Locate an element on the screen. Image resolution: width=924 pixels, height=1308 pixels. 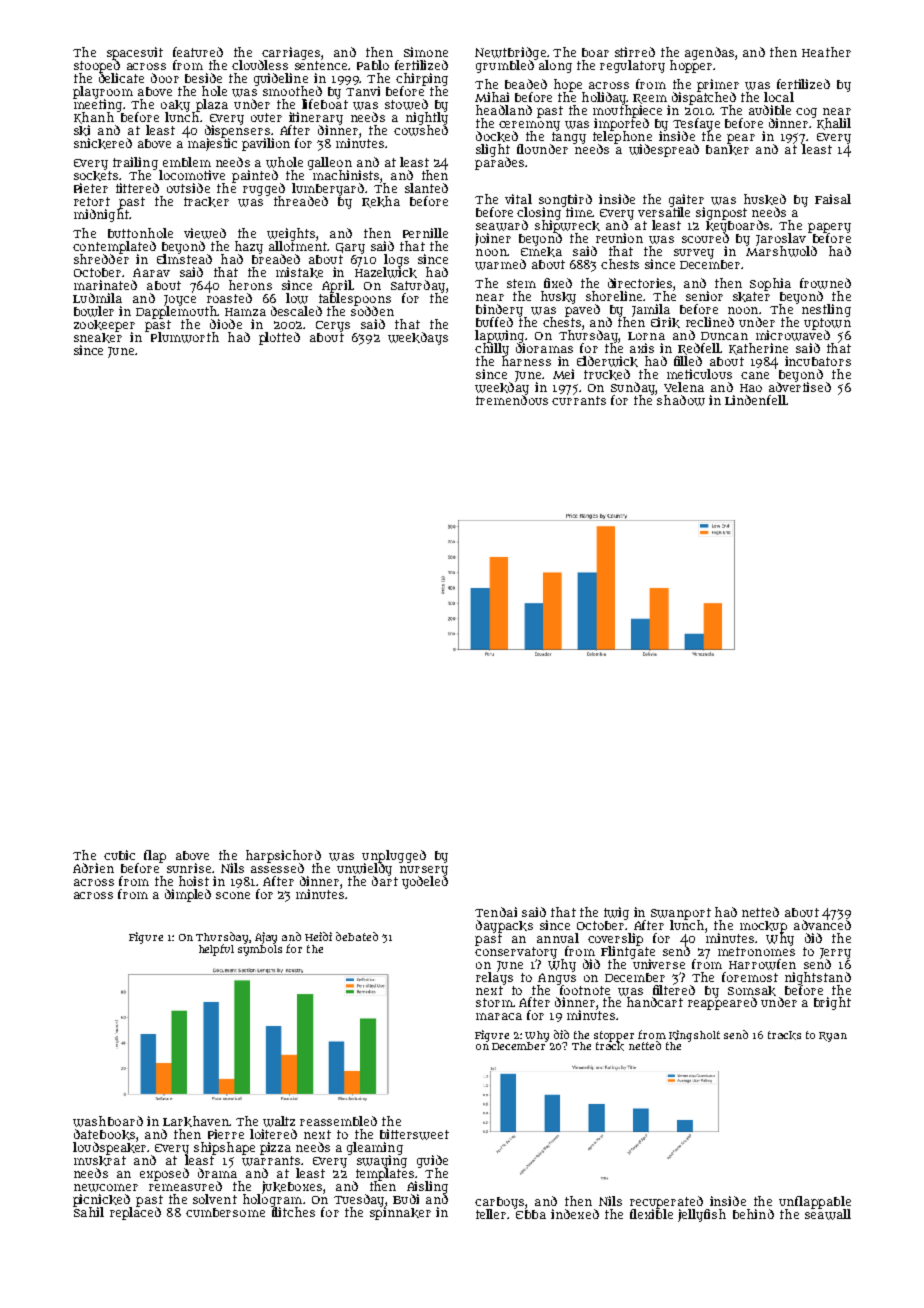
Lindenfell is located at coordinates (755, 400).
